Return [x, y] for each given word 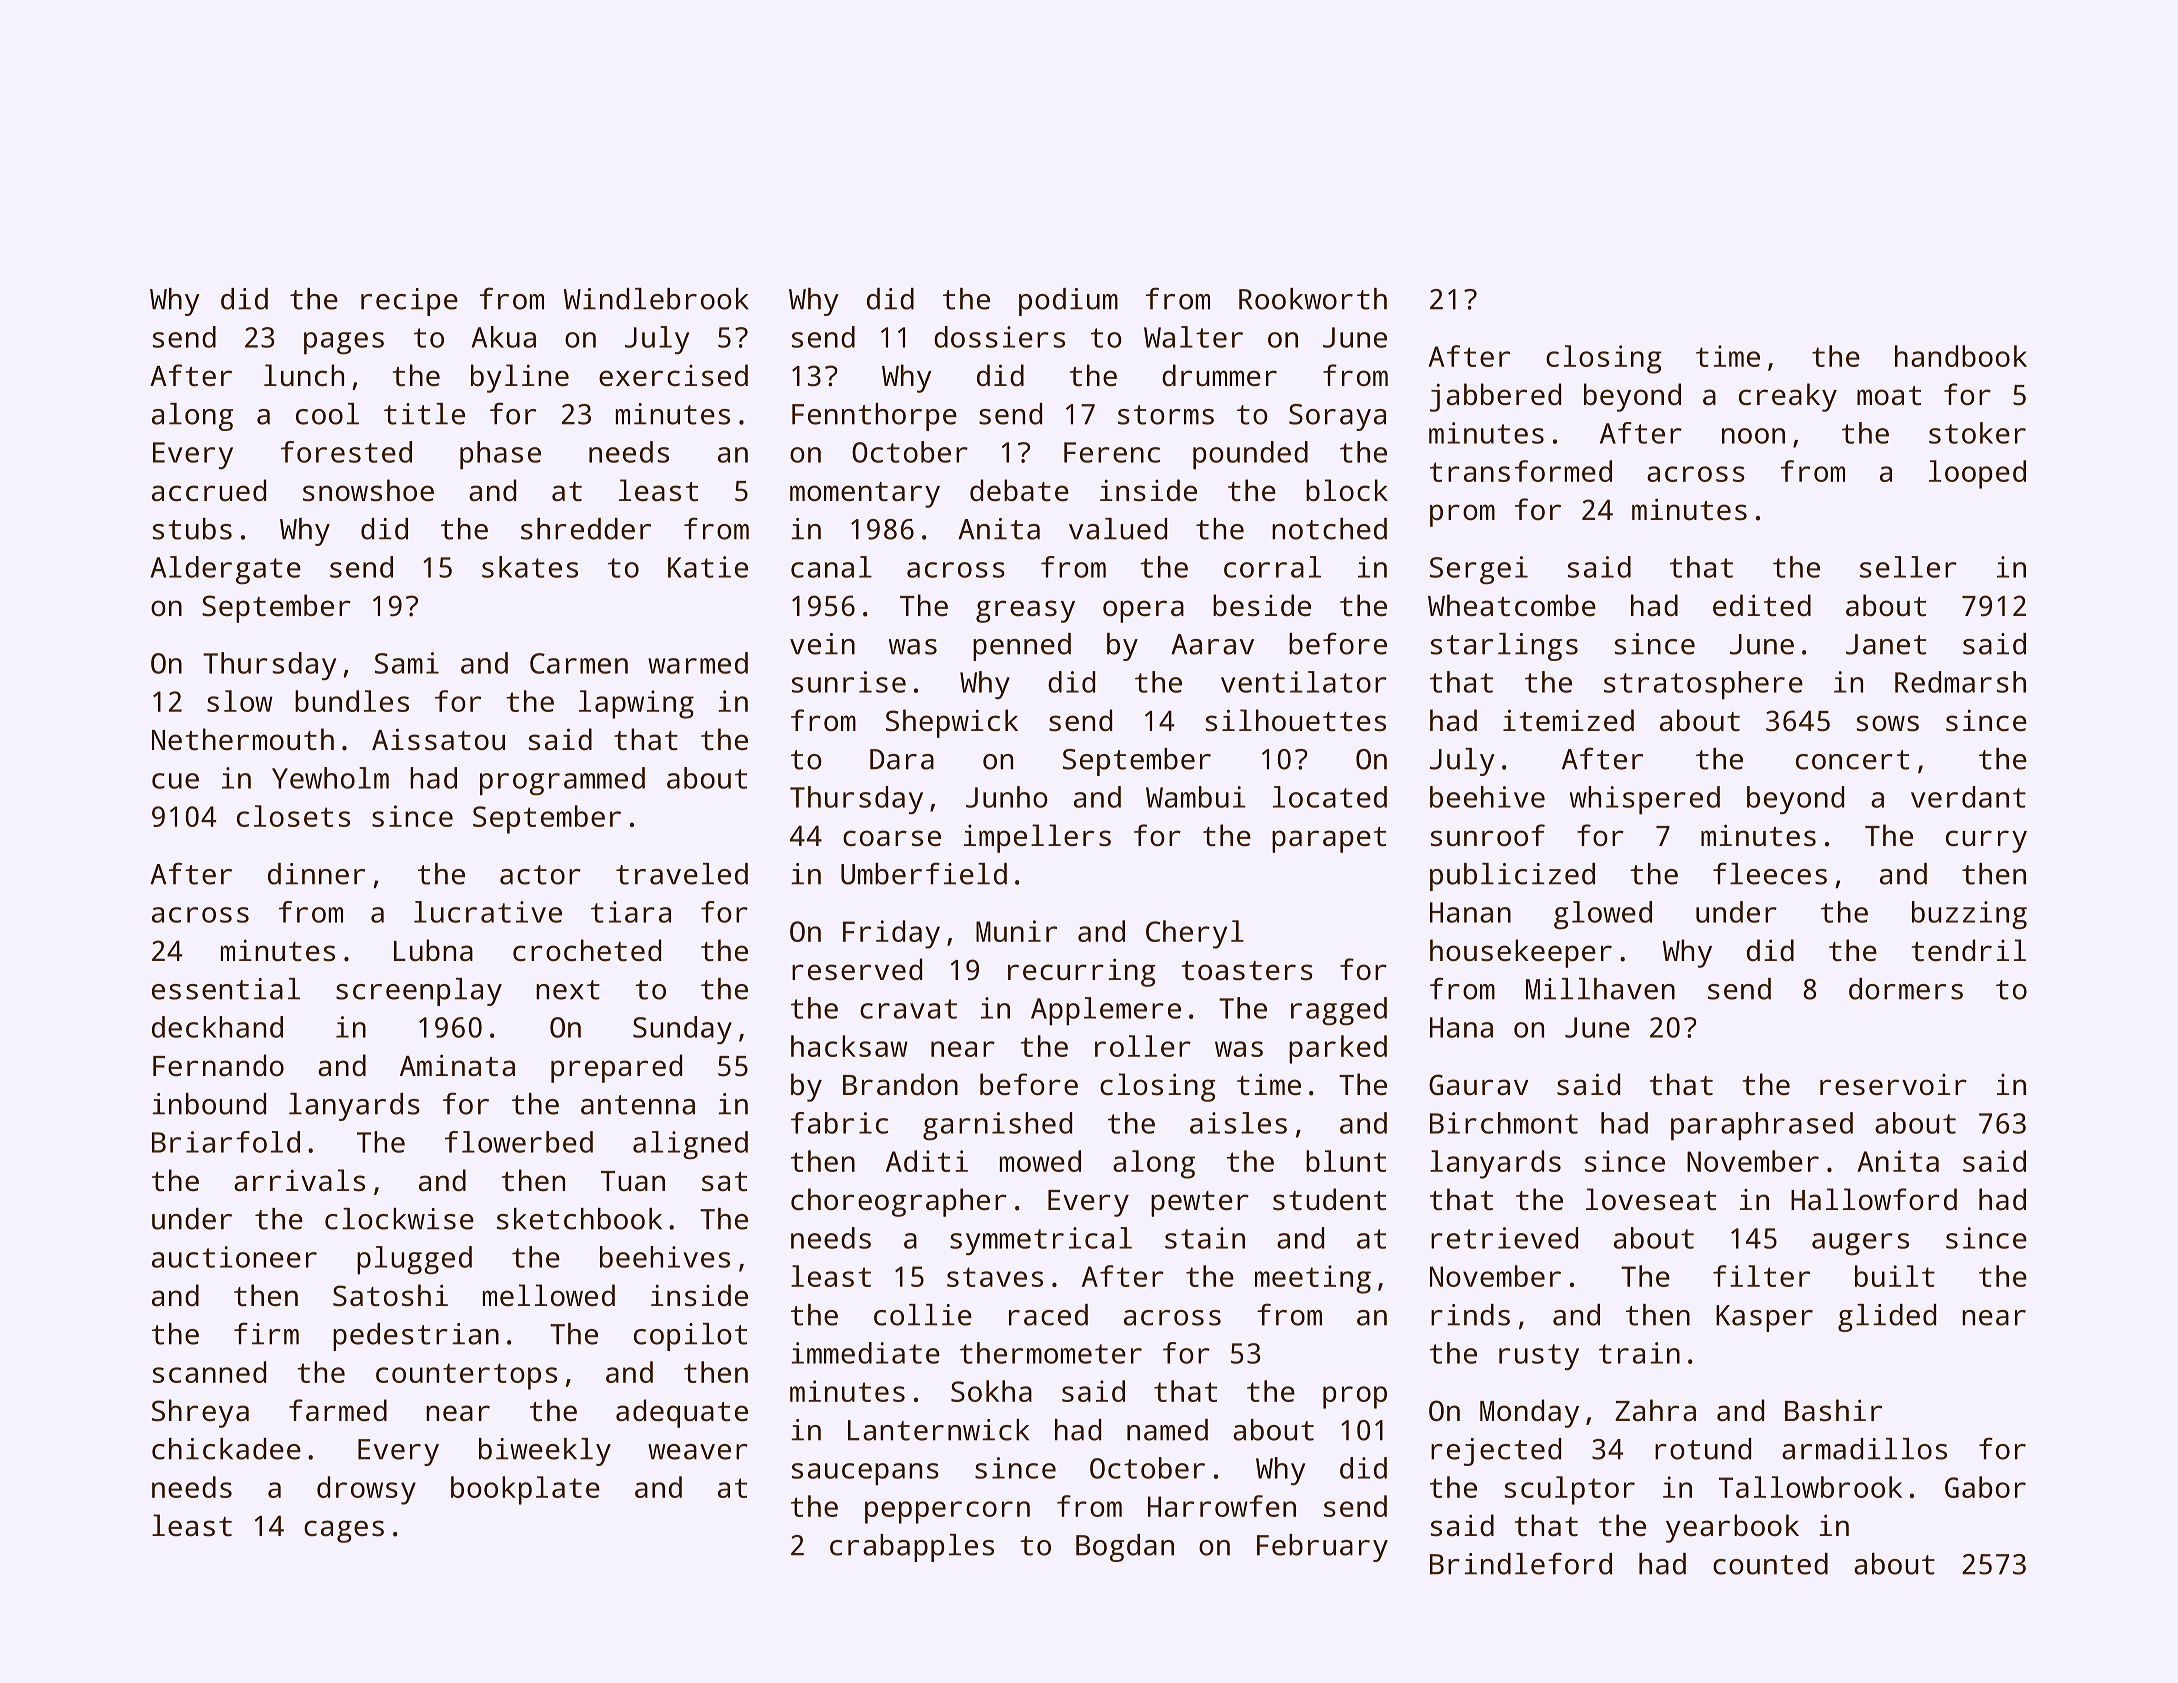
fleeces [1770, 873]
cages [344, 1531]
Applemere [1106, 1011]
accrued [209, 490]
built [1895, 1276]
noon [1753, 436]
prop [1355, 1397]
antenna [638, 1105]
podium [1068, 302]
